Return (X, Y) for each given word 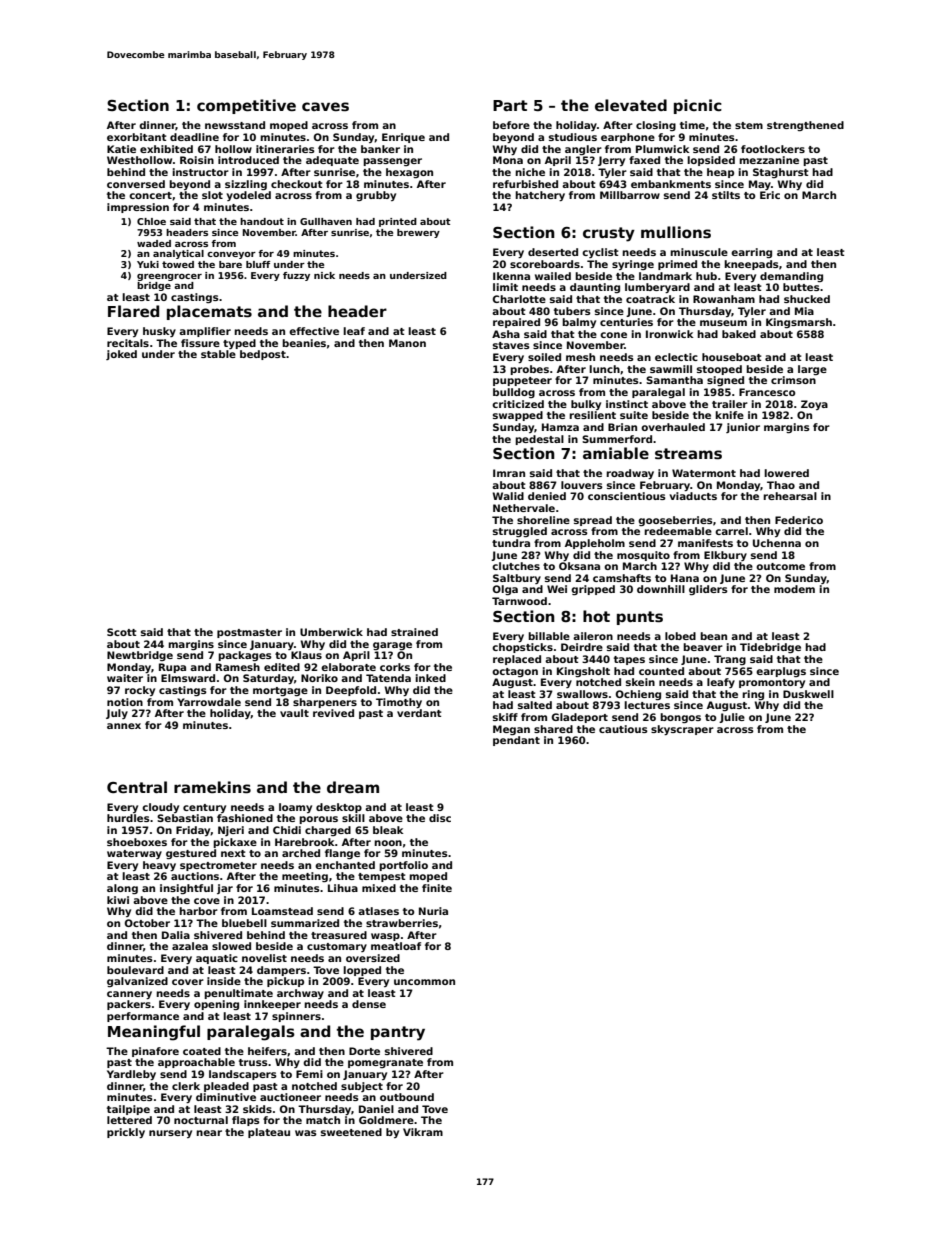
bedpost (263, 355)
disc (440, 818)
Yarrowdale (209, 702)
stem (749, 125)
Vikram (423, 1132)
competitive (246, 106)
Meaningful (154, 1033)
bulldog (514, 393)
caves (325, 106)
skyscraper (682, 730)
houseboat (731, 357)
